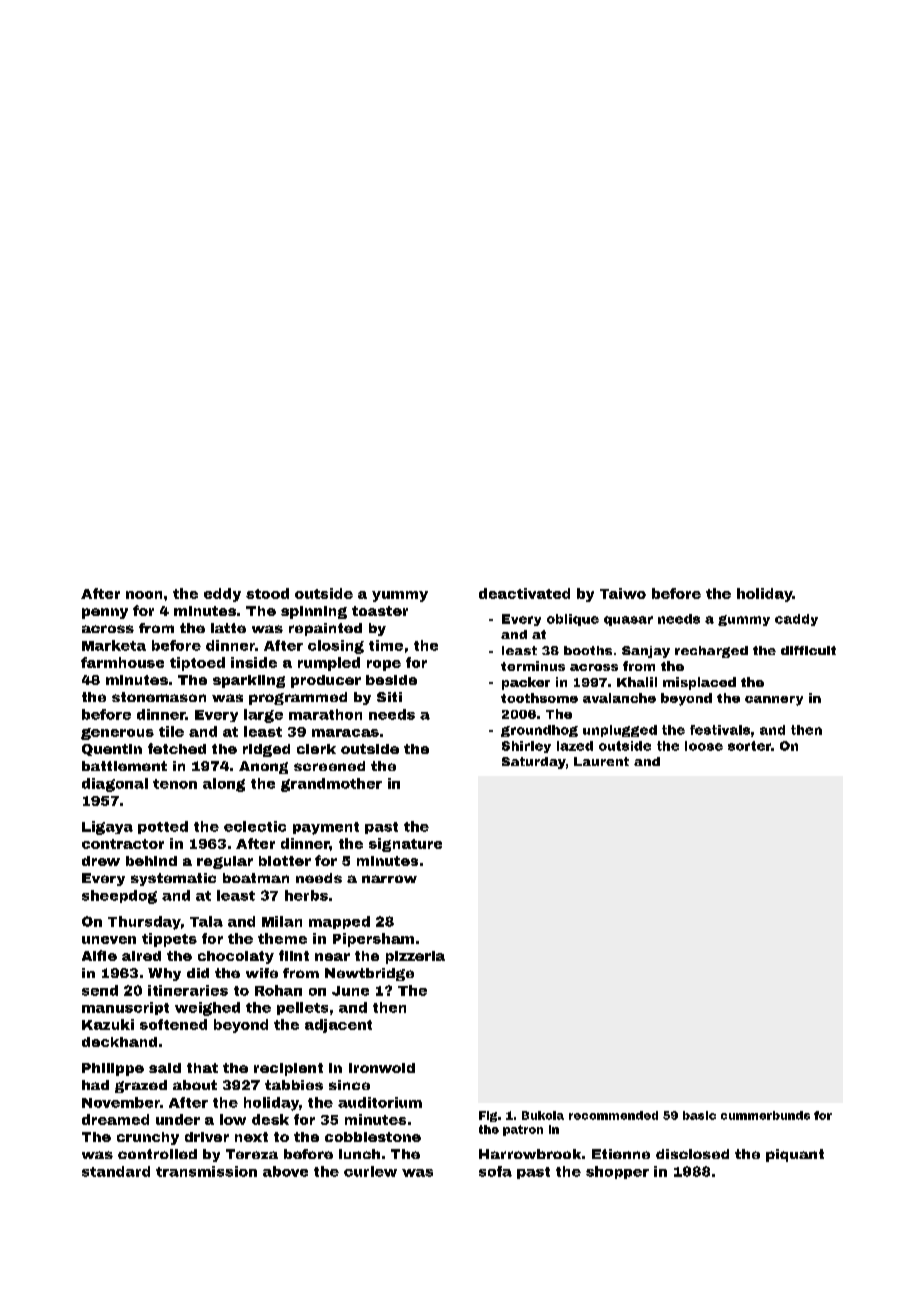 Image resolution: width=924 pixels, height=1308 pixels. I want to click on time, so click(386, 645).
